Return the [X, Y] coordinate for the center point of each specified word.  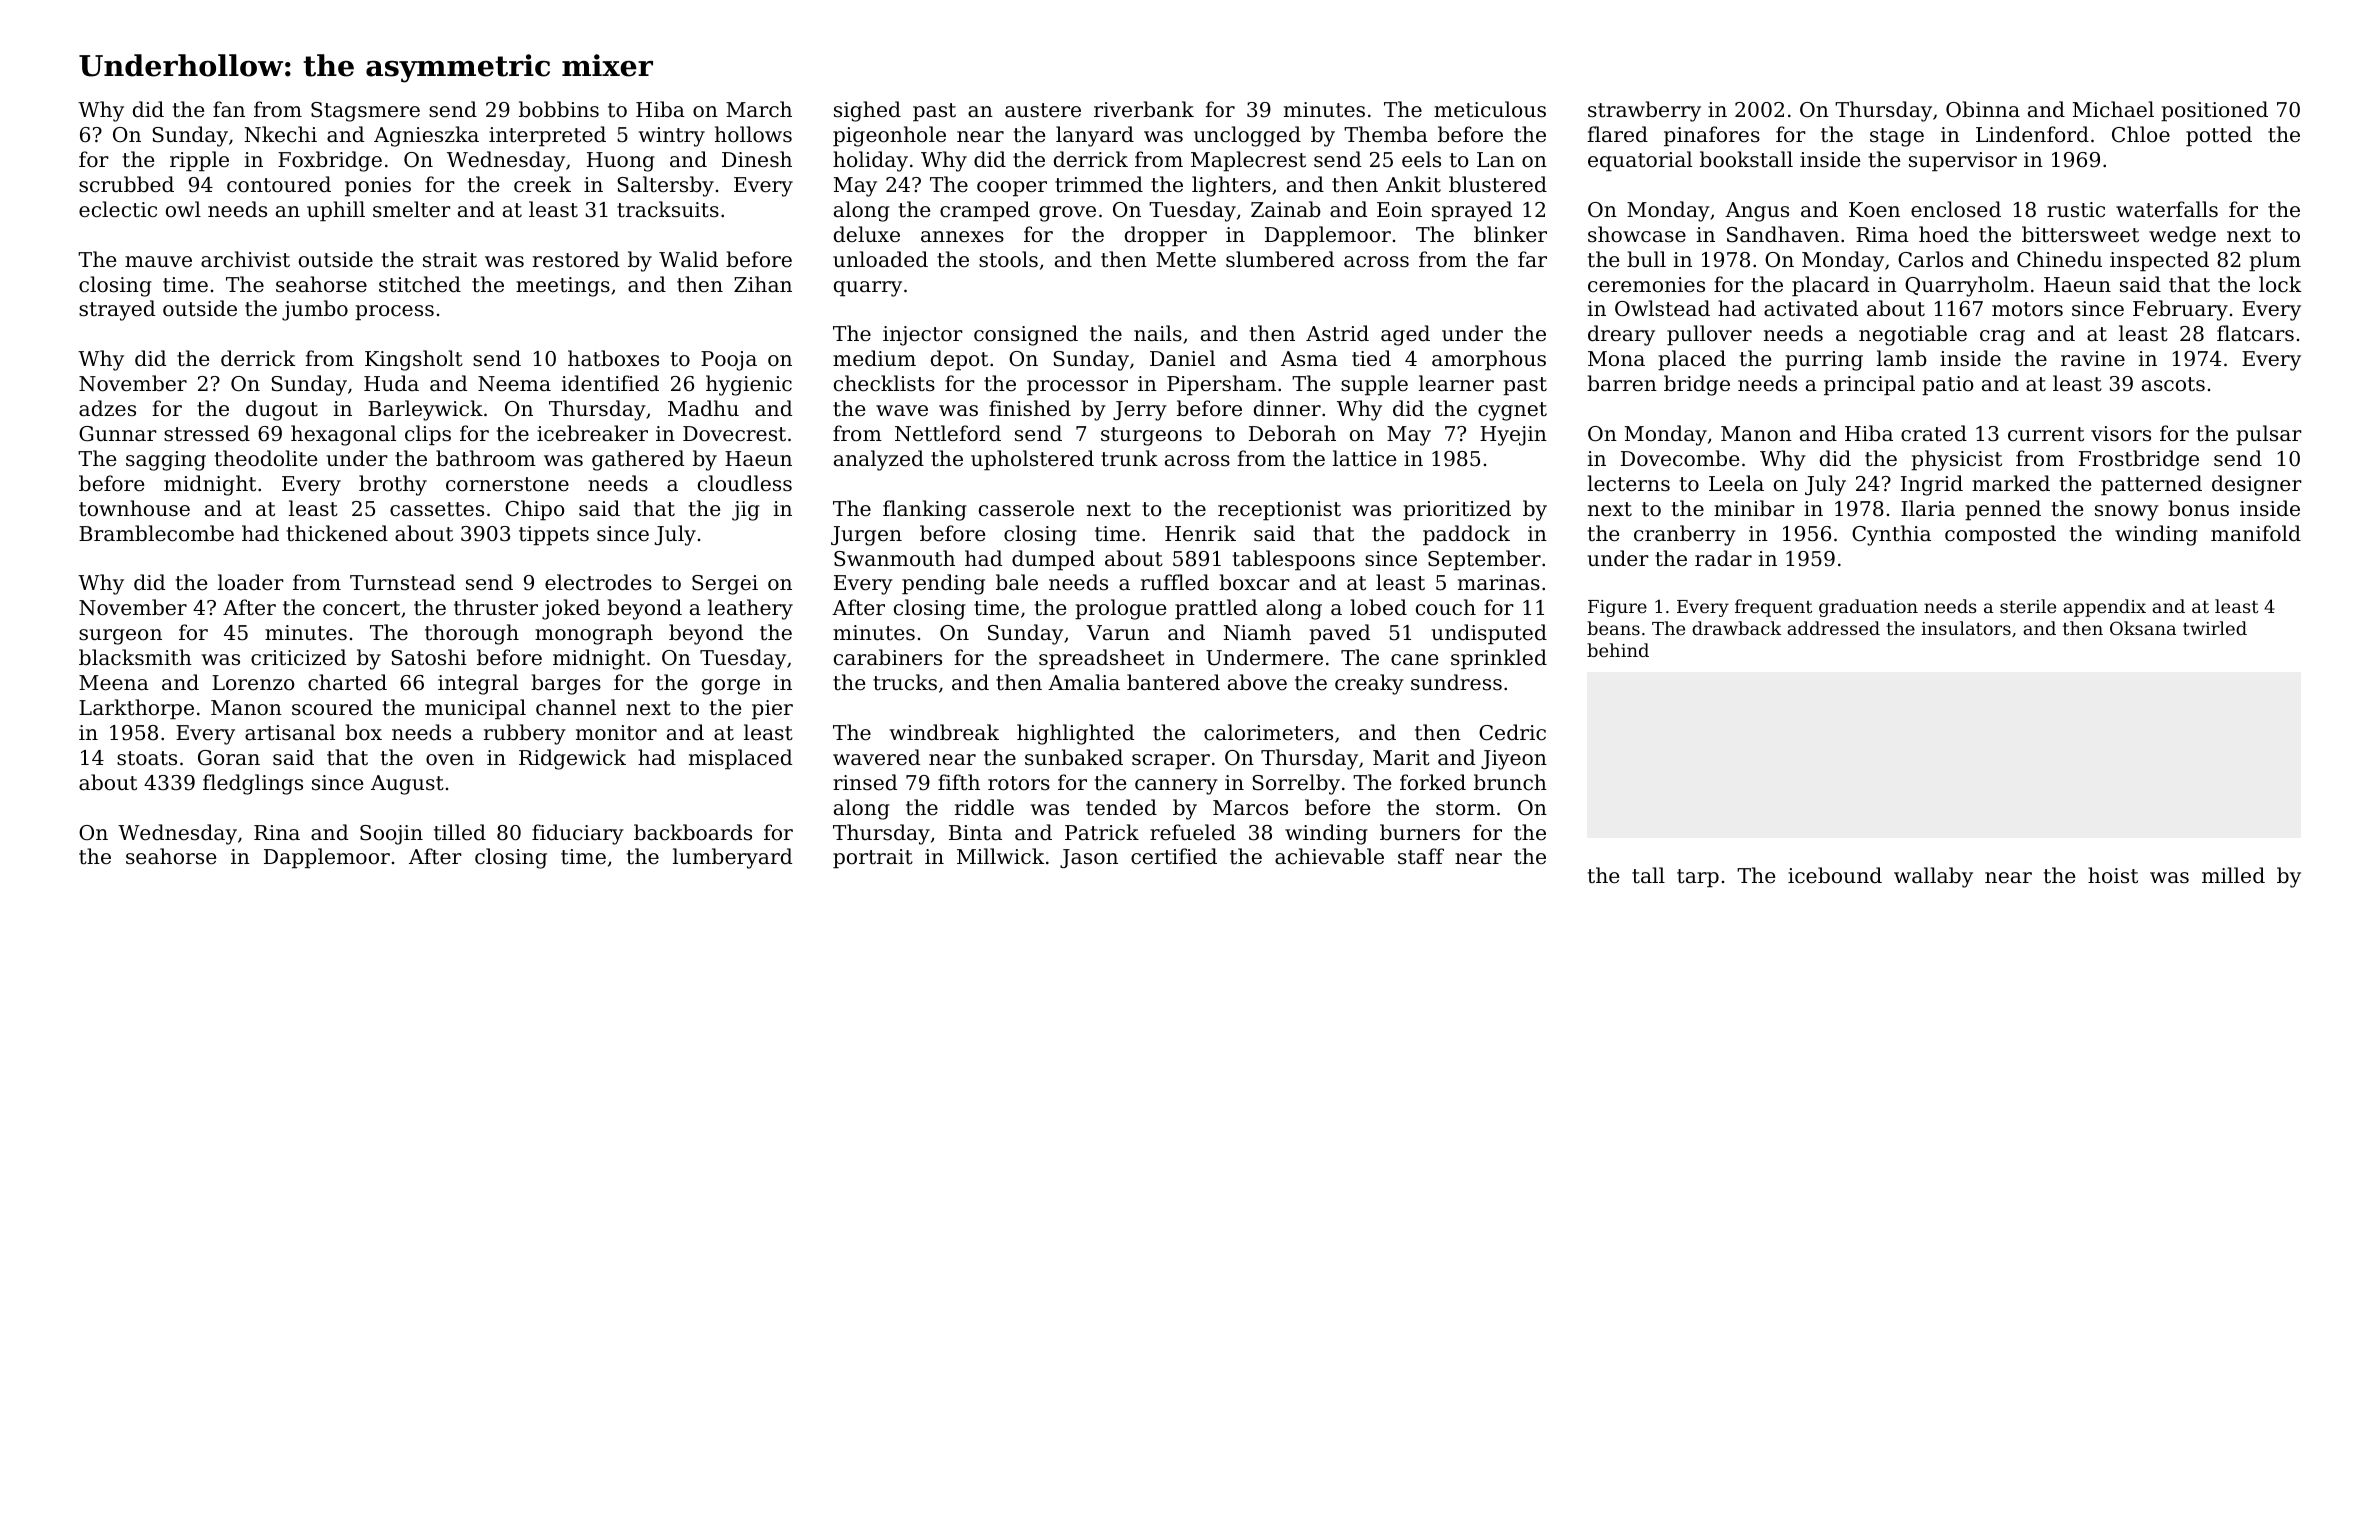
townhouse [134, 508]
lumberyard [732, 858]
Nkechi [280, 134]
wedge [2182, 236]
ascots [2173, 384]
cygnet [1512, 411]
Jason [1089, 858]
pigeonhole [889, 136]
